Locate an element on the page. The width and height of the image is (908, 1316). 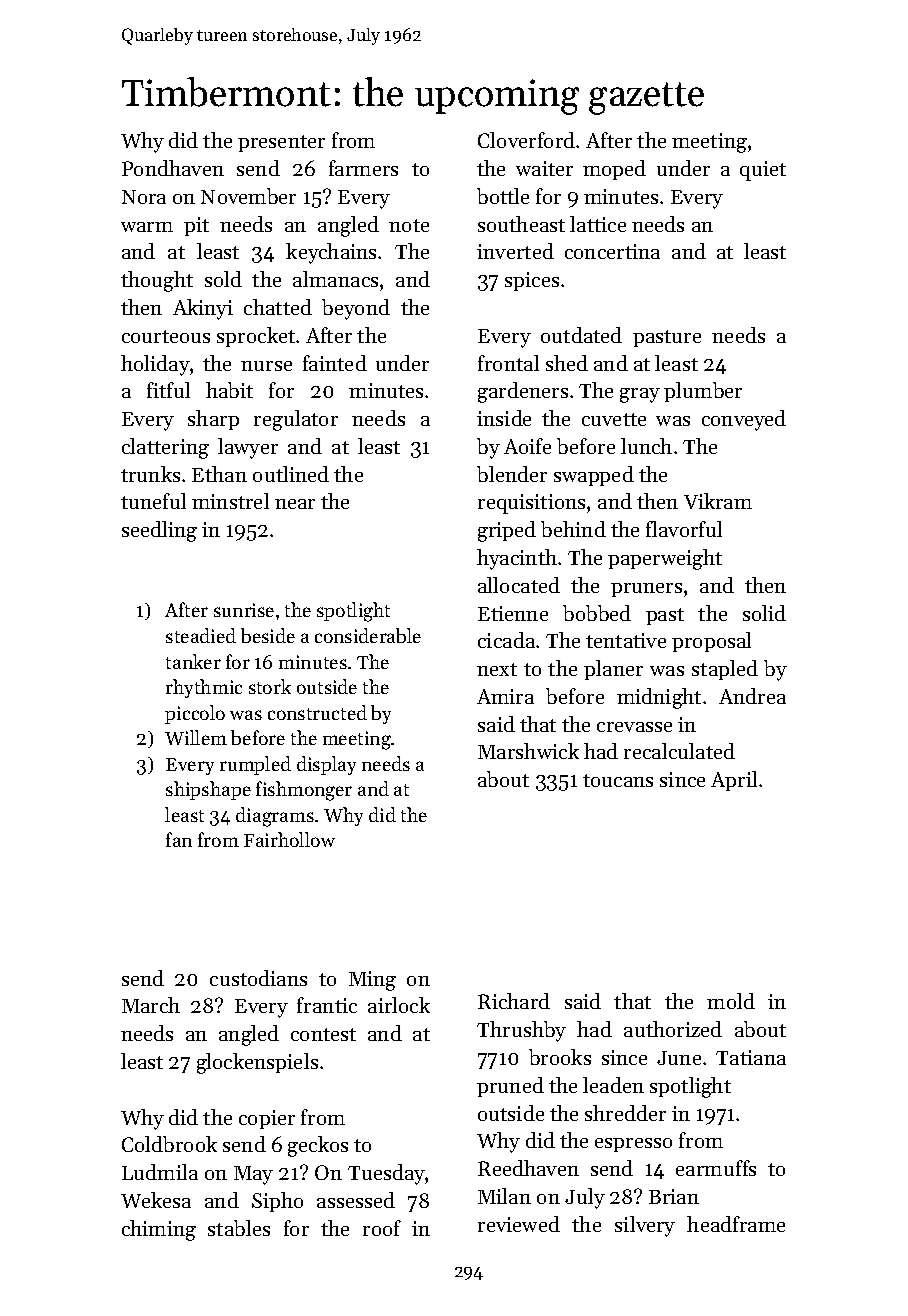
trunks is located at coordinates (150, 474).
